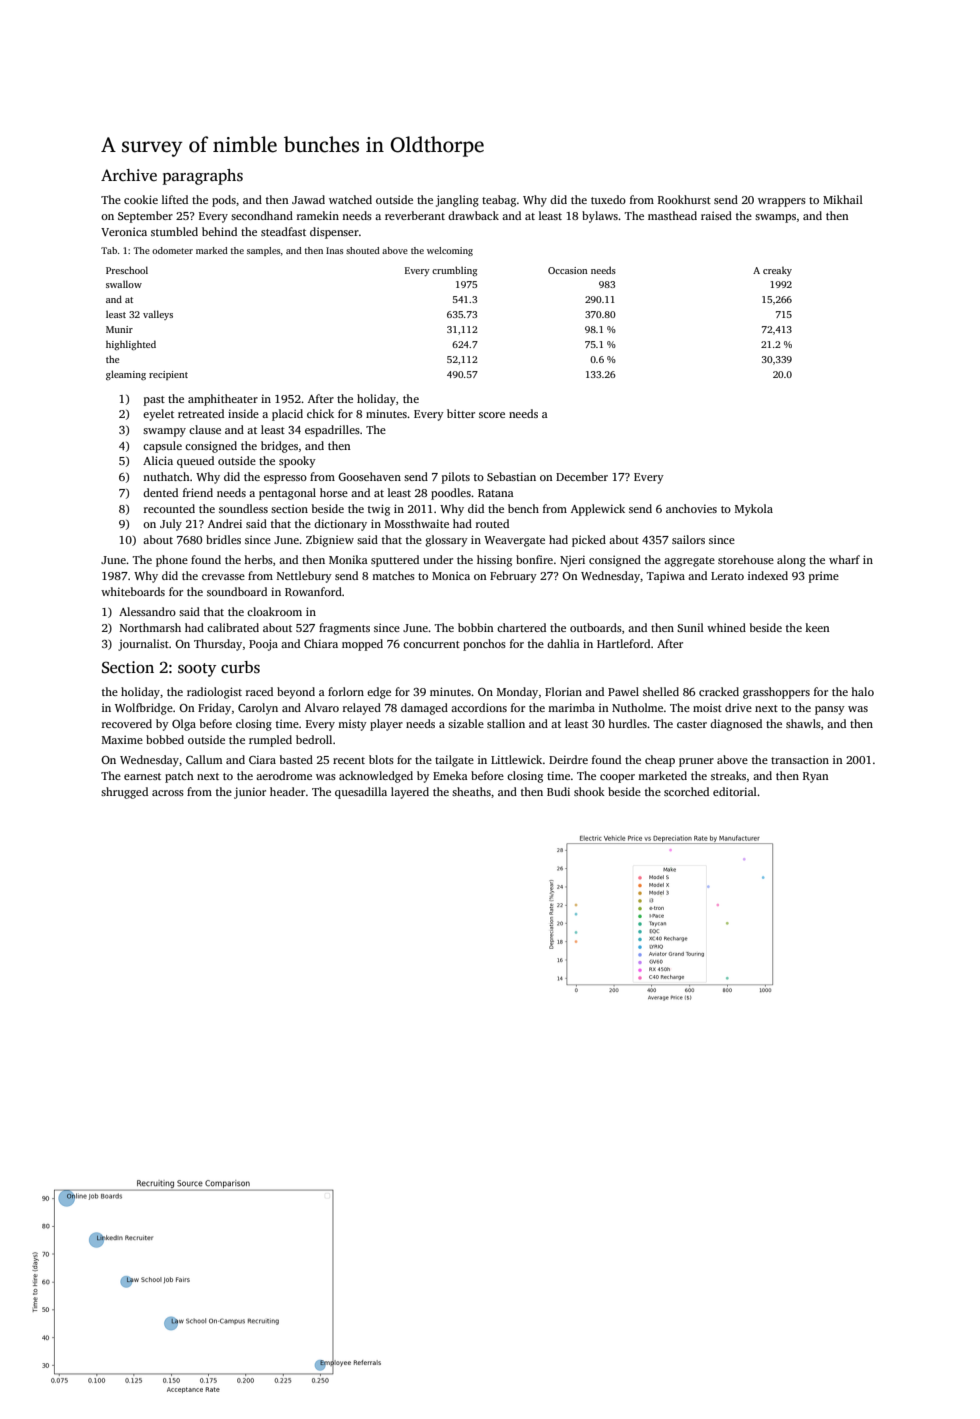  I want to click on twig, so click(379, 510).
